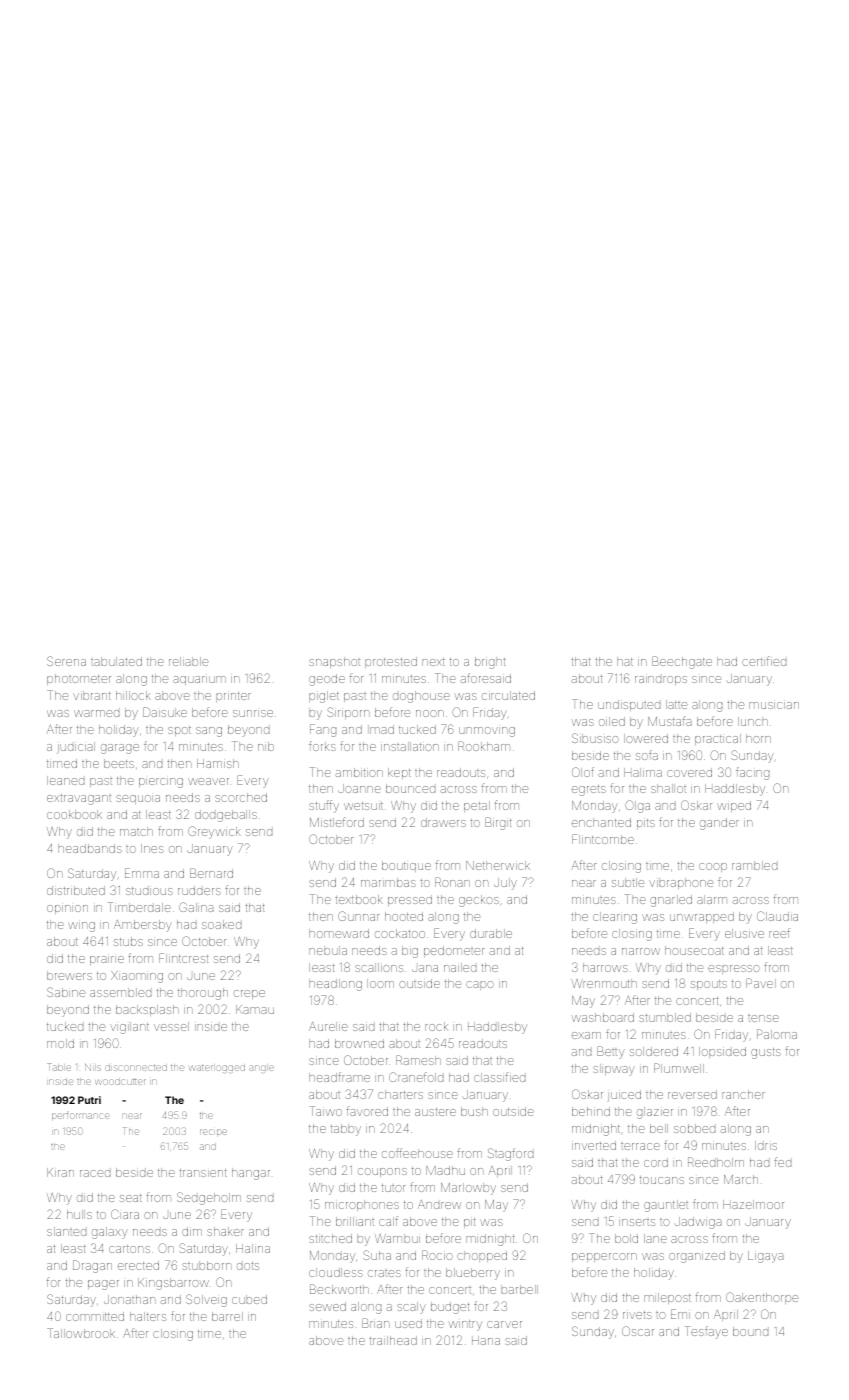 The width and height of the document is (849, 1400). What do you see at coordinates (90, 848) in the document?
I see `headbands` at bounding box center [90, 848].
